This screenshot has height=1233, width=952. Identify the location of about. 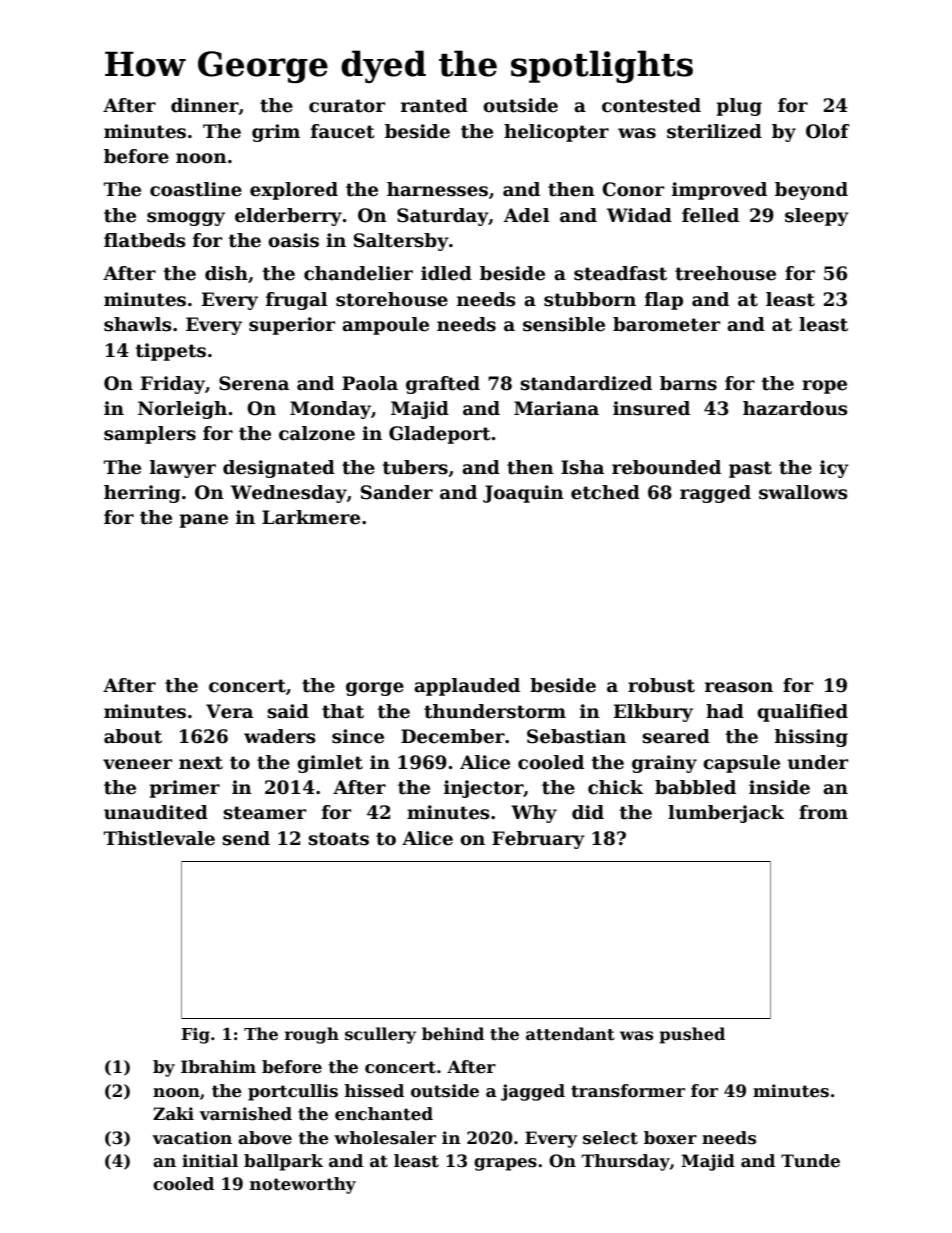
(133, 736).
